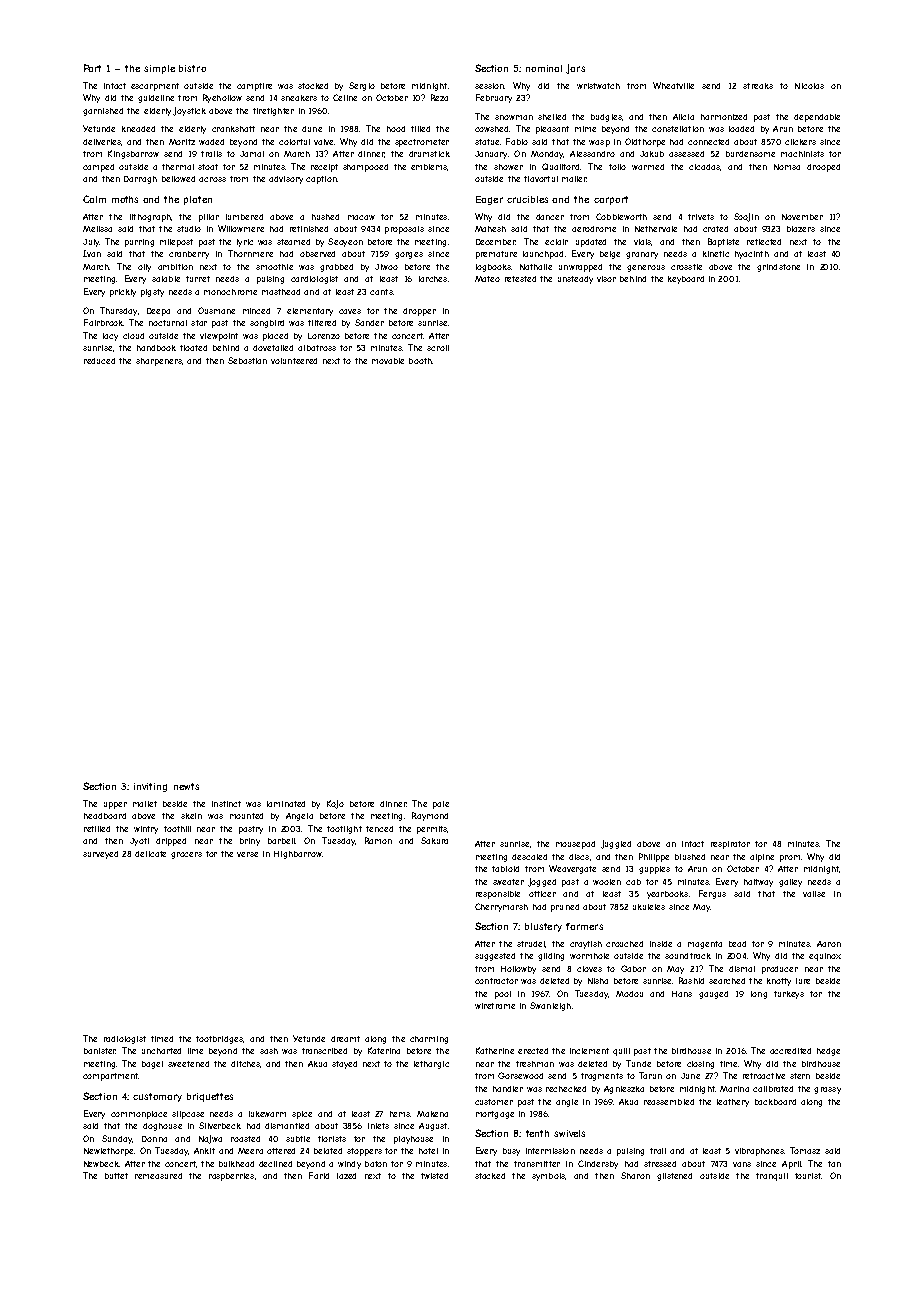 This image has width=924, height=1308. What do you see at coordinates (313, 86) in the image?
I see `stocked` at bounding box center [313, 86].
